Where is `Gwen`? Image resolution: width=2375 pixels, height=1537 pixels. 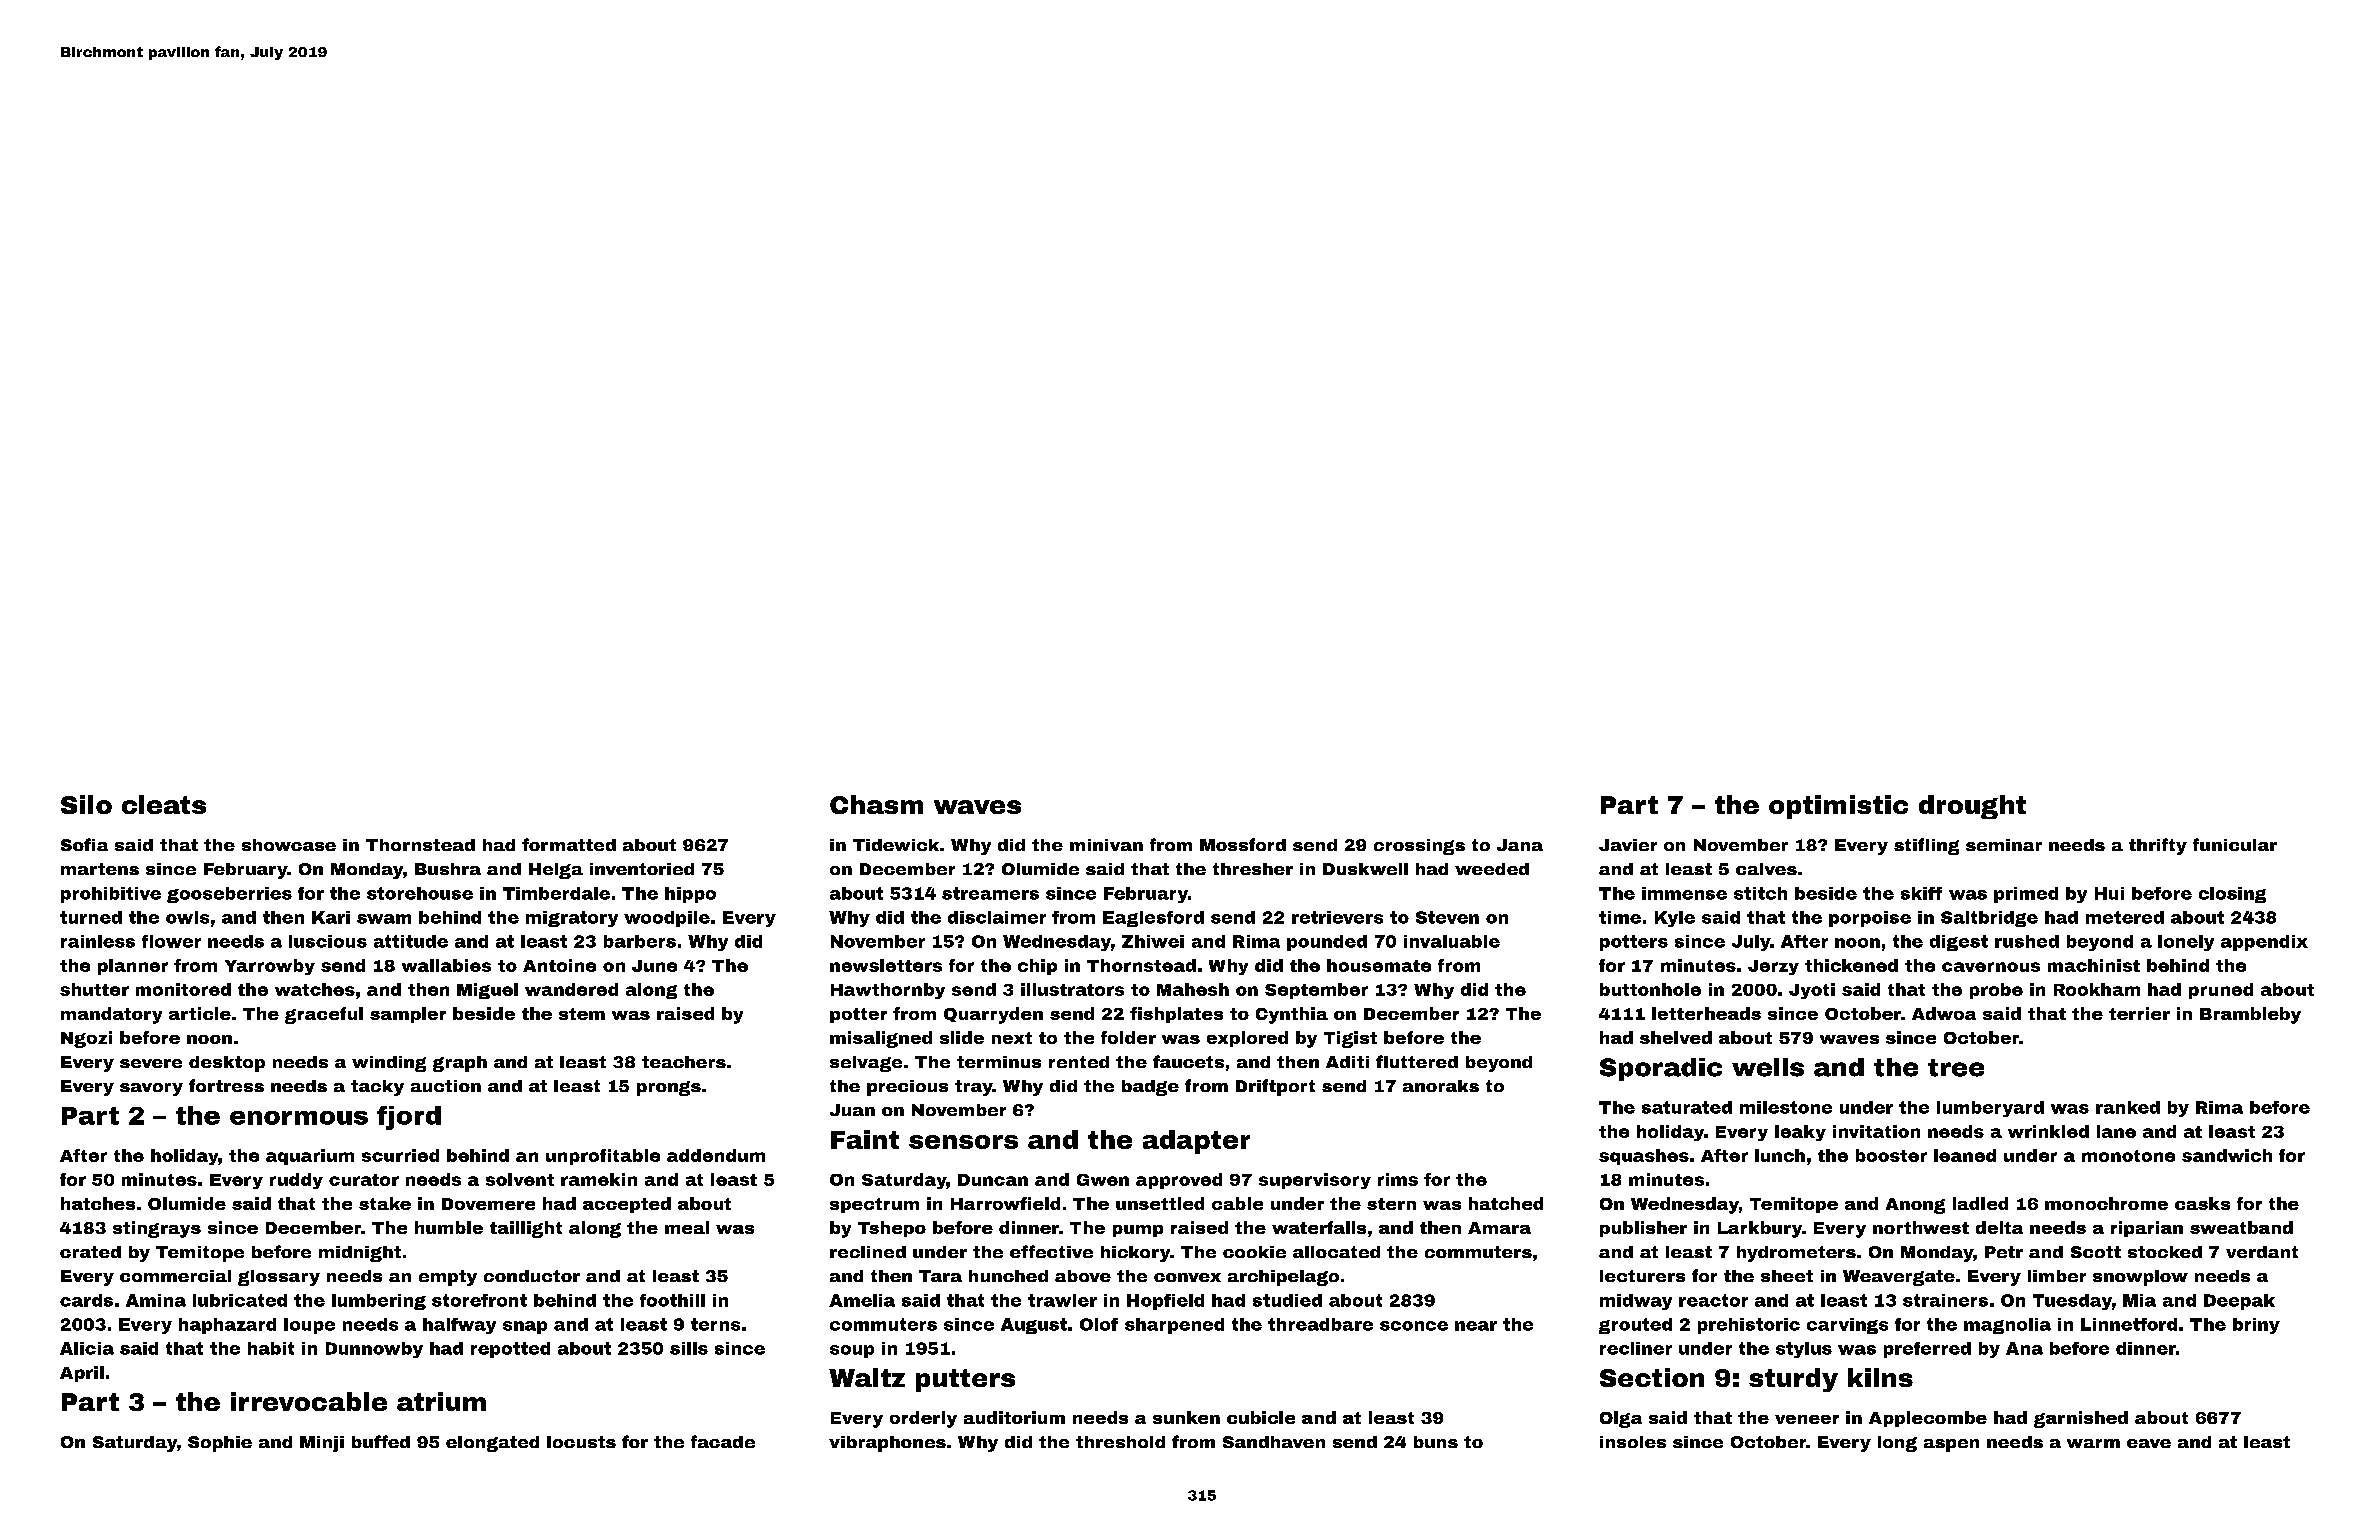 Gwen is located at coordinates (1103, 1180).
